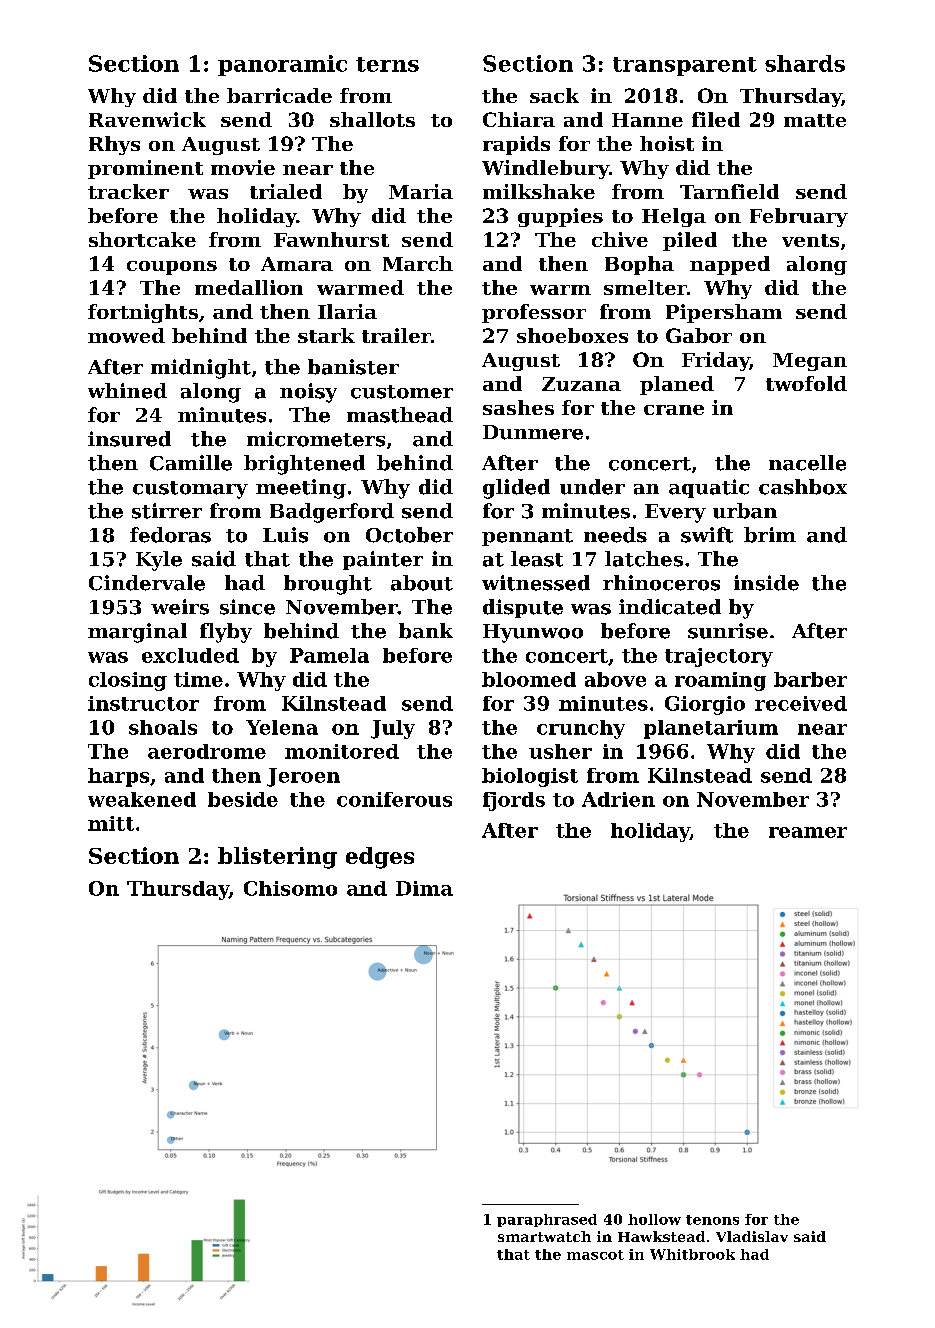 The image size is (935, 1328). What do you see at coordinates (752, 1236) in the screenshot?
I see `Vladislav` at bounding box center [752, 1236].
